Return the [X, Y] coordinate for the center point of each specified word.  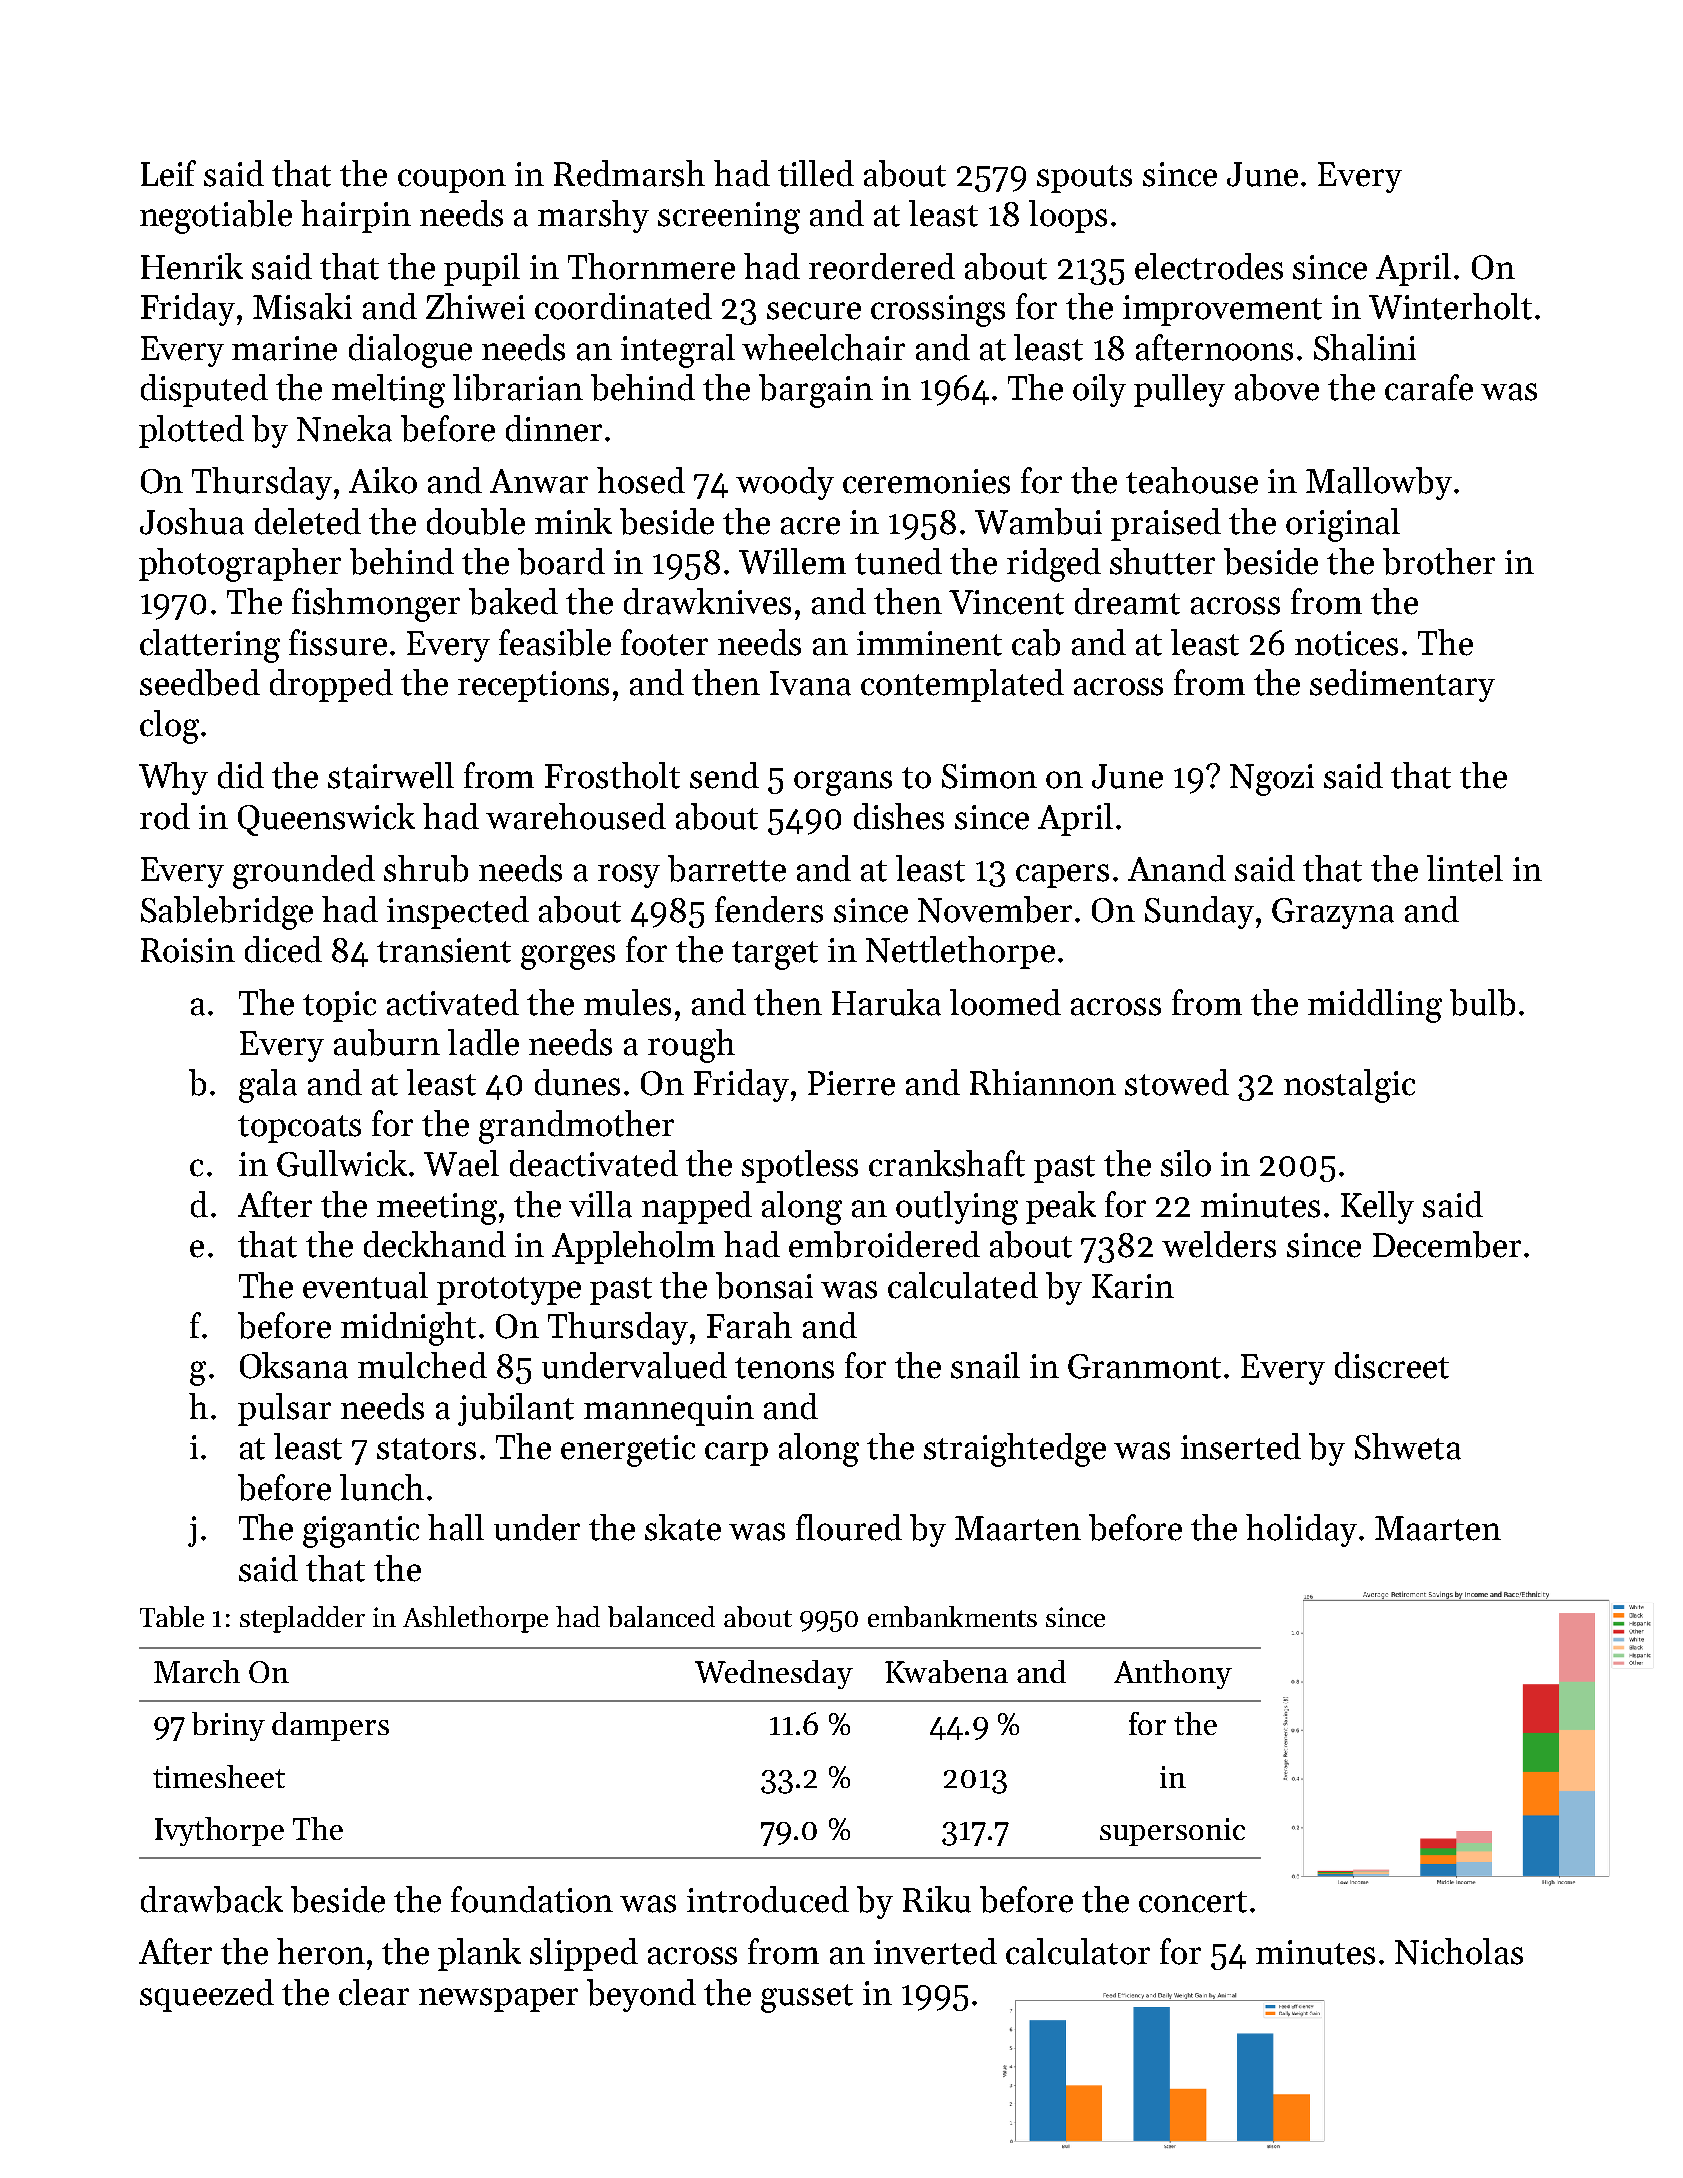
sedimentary [1402, 685]
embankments [952, 1616]
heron [321, 1951]
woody [785, 483]
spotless [800, 1166]
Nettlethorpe [960, 952]
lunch [382, 1487]
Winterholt [1450, 306]
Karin [1133, 1286]
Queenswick [326, 819]
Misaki [302, 306]
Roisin [188, 950]
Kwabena [946, 1671]
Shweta [1408, 1446]
